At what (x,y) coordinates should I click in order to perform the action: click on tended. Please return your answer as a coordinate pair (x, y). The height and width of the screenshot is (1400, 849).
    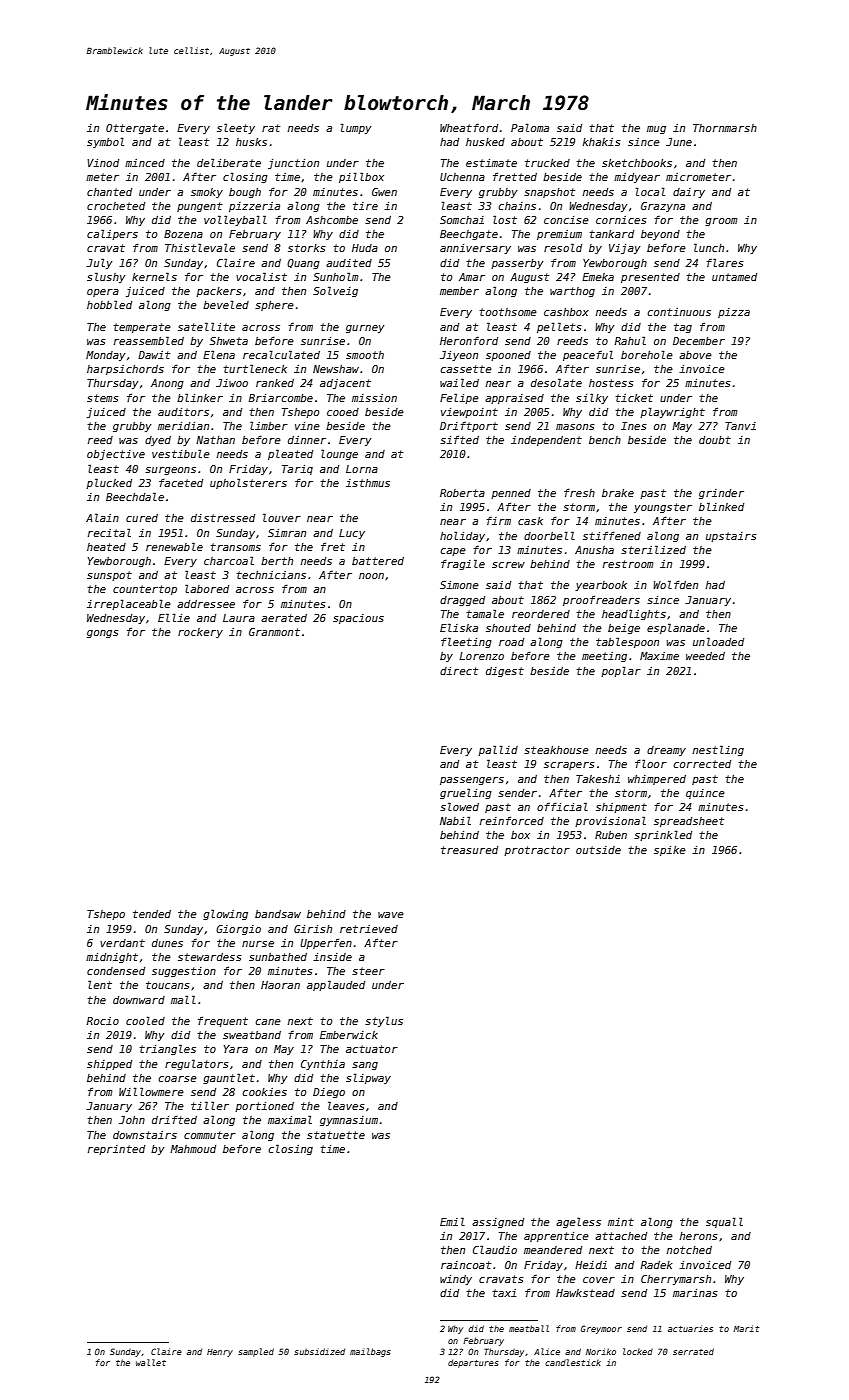
    Looking at the image, I should click on (152, 914).
